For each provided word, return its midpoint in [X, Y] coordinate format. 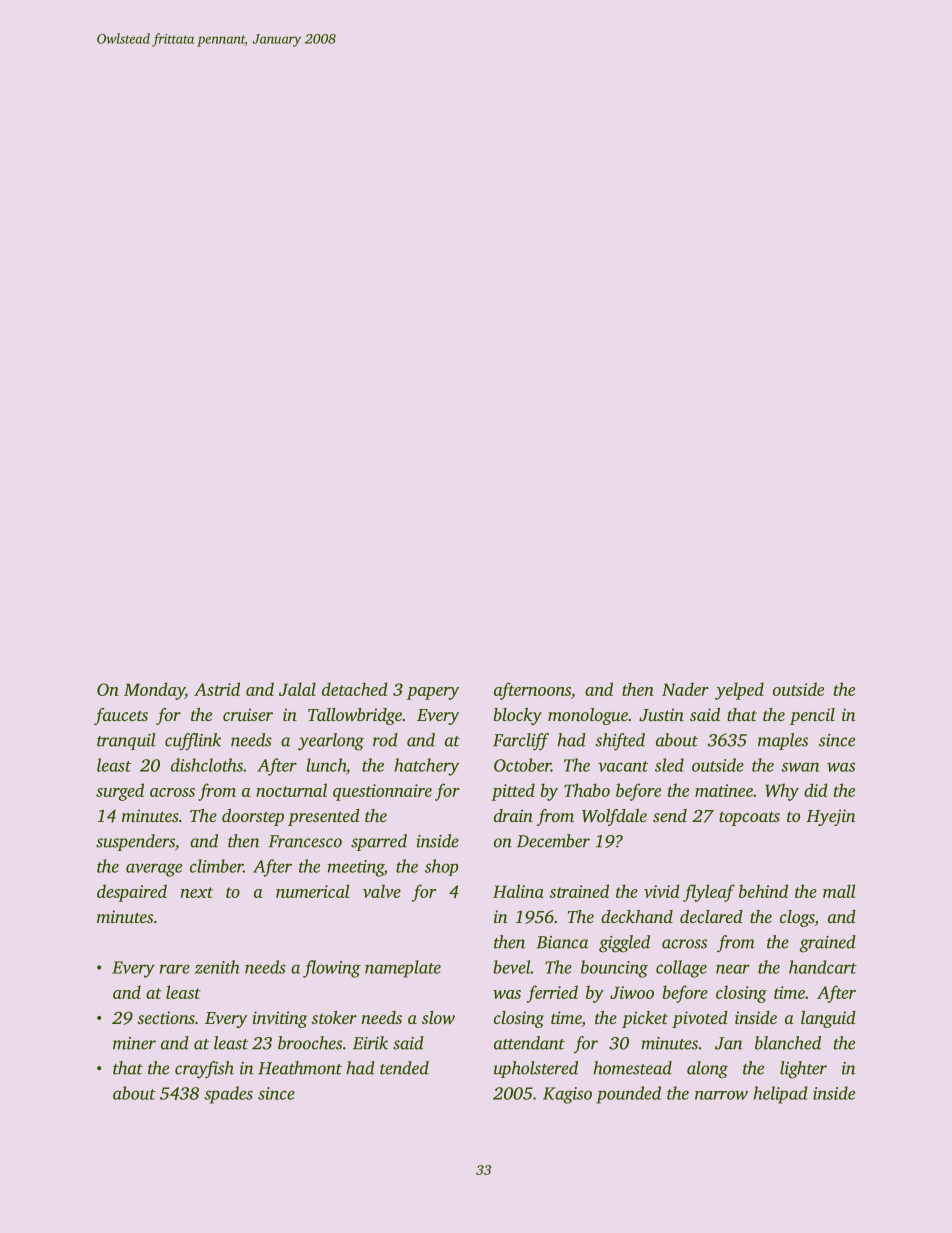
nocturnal [291, 790]
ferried [552, 994]
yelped [739, 691]
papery [433, 693]
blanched [788, 1043]
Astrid [217, 689]
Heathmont [300, 1068]
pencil [812, 716]
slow [438, 1017]
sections [166, 1017]
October [522, 765]
